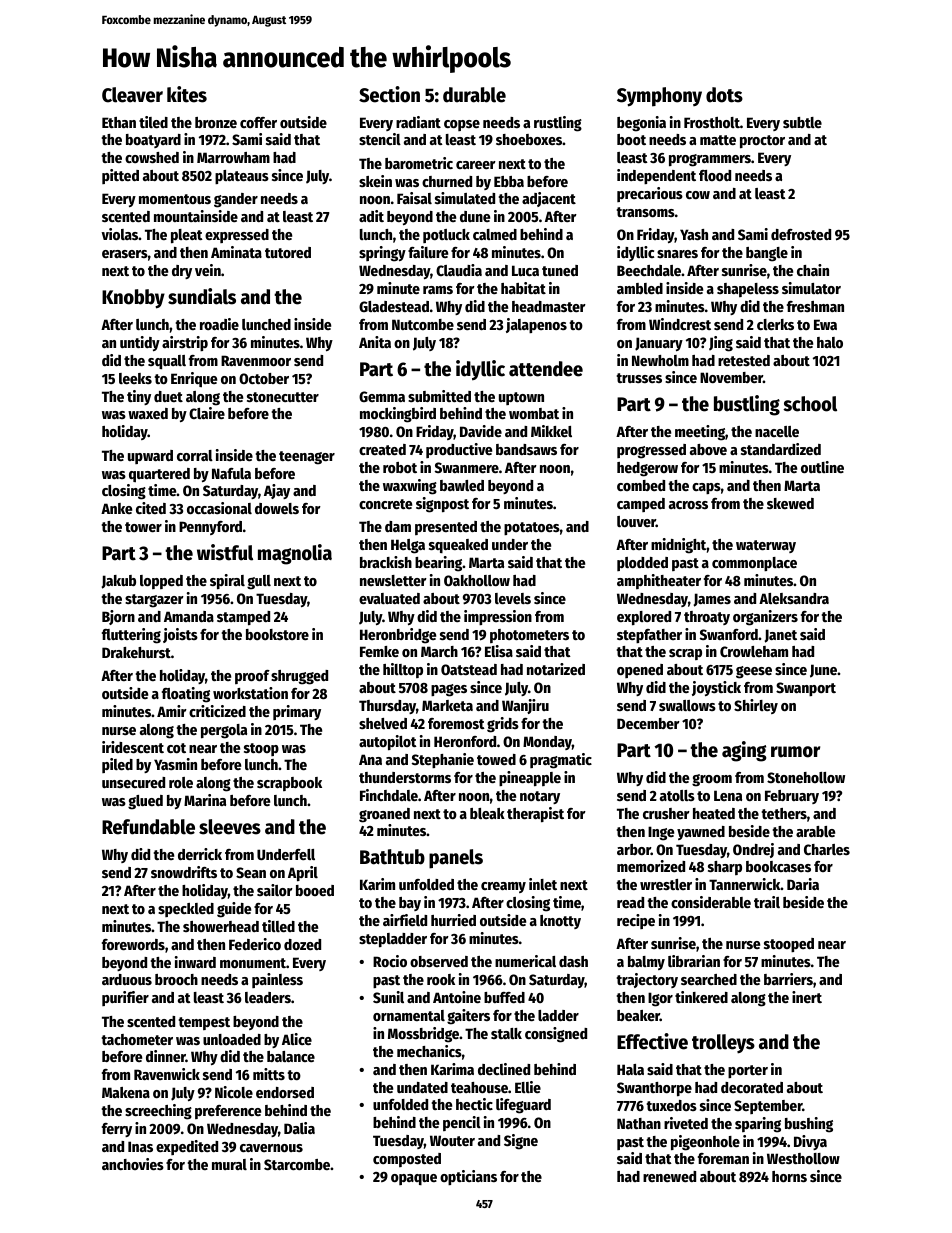 The image size is (952, 1233). What do you see at coordinates (133, 299) in the screenshot?
I see `Knobby` at bounding box center [133, 299].
